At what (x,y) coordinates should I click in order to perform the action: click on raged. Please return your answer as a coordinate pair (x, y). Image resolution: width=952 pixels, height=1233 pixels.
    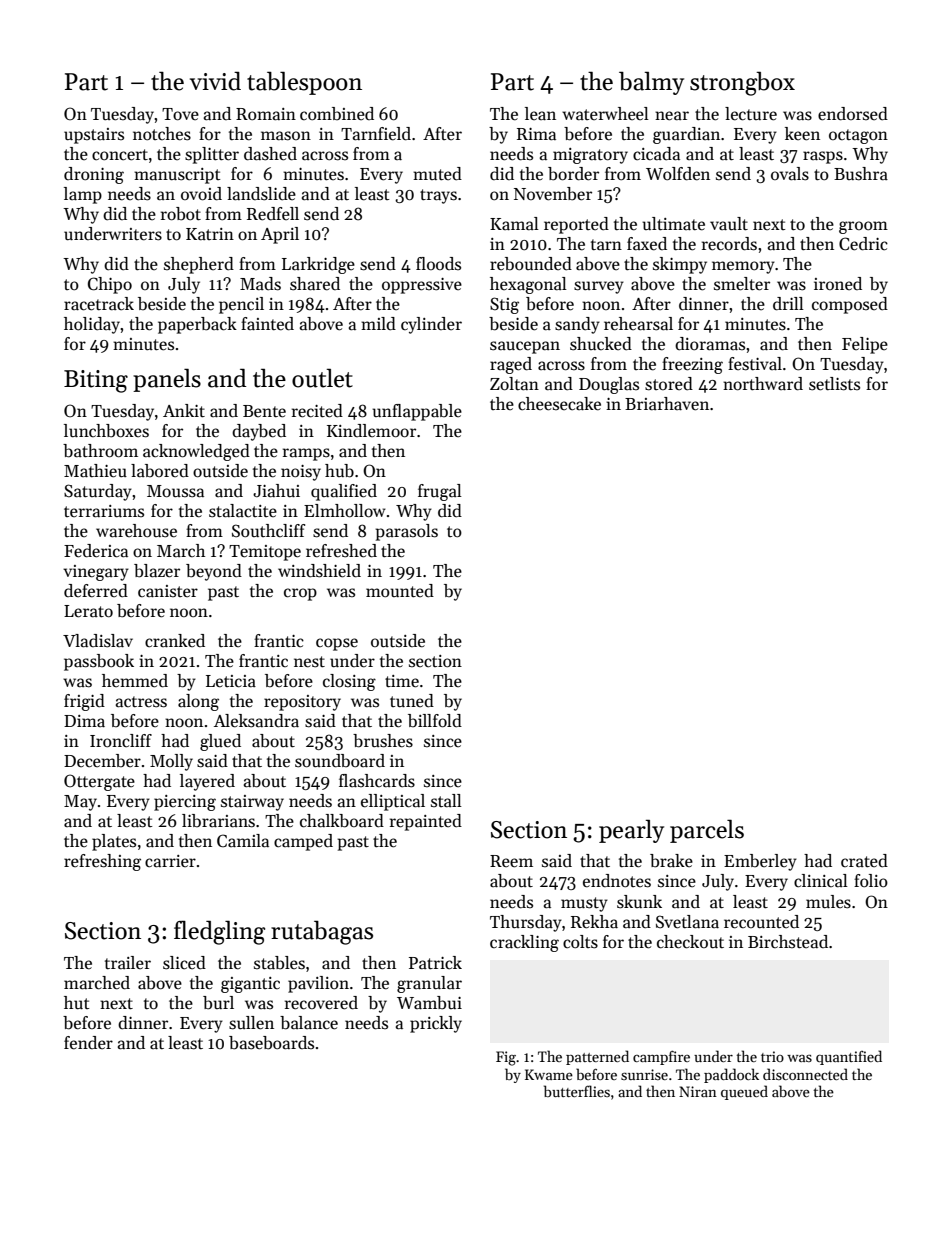
    Looking at the image, I should click on (511, 365).
